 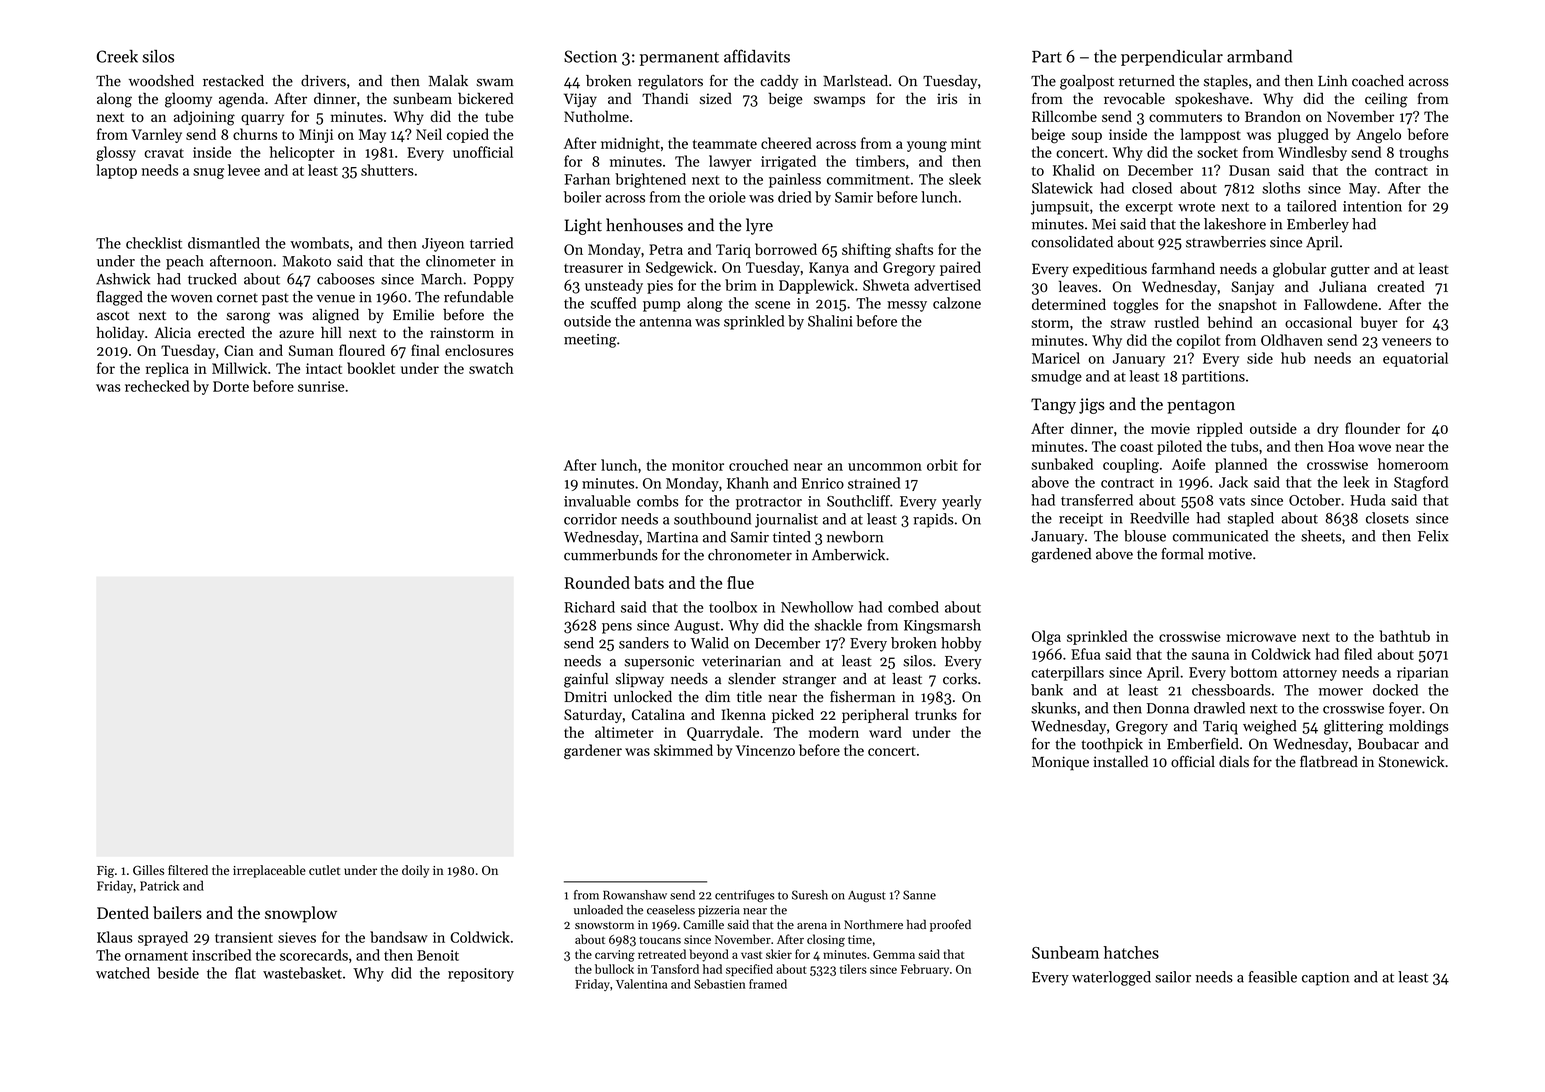 I want to click on equatorial, so click(x=1415, y=359).
